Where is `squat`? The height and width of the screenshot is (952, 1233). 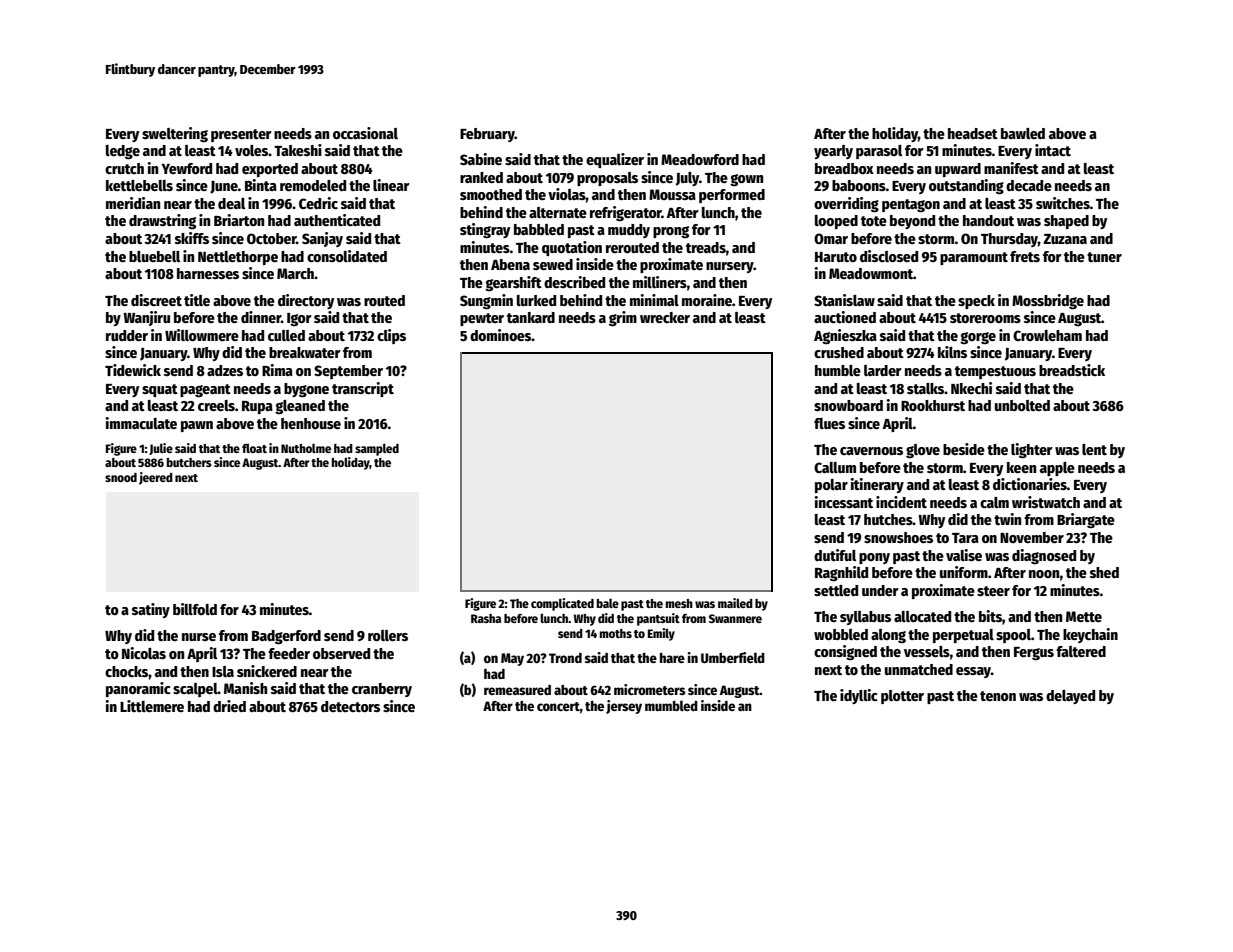 squat is located at coordinates (160, 390).
